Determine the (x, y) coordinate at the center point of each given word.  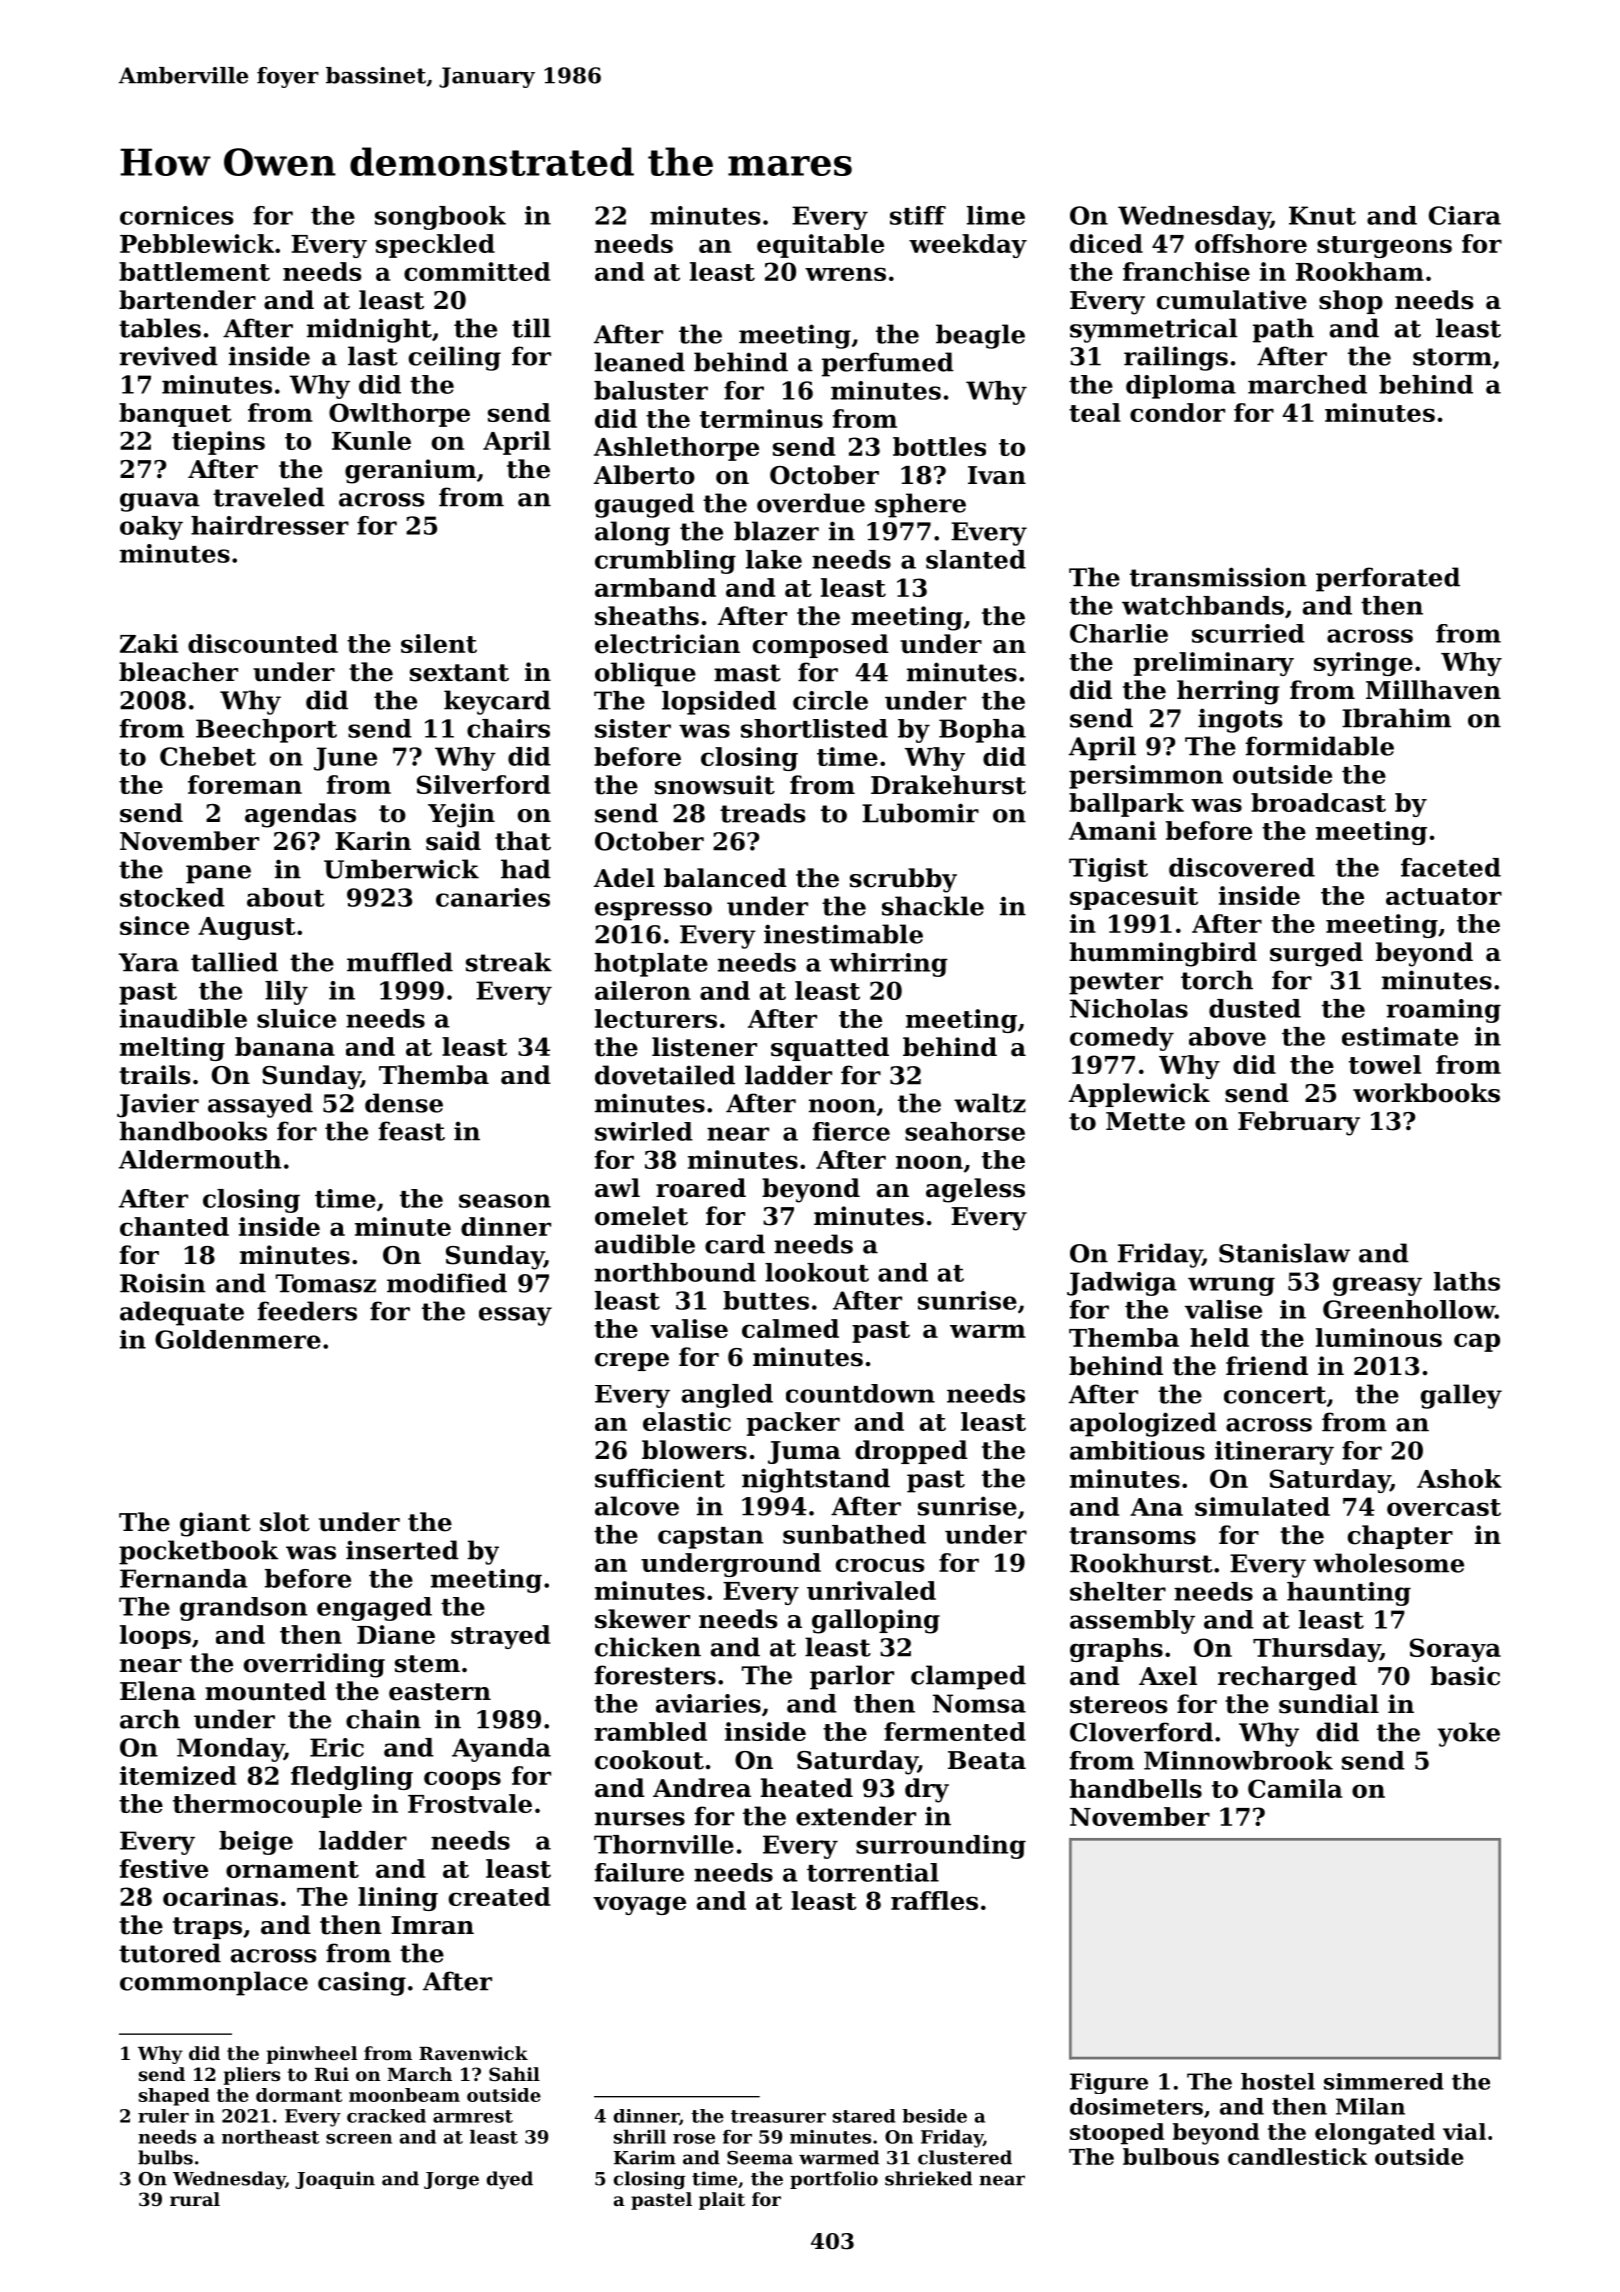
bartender (187, 300)
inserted (402, 1550)
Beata (987, 1760)
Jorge (451, 2181)
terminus (761, 418)
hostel (1278, 2081)
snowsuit (715, 785)
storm (1452, 357)
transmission (1218, 577)
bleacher (178, 672)
